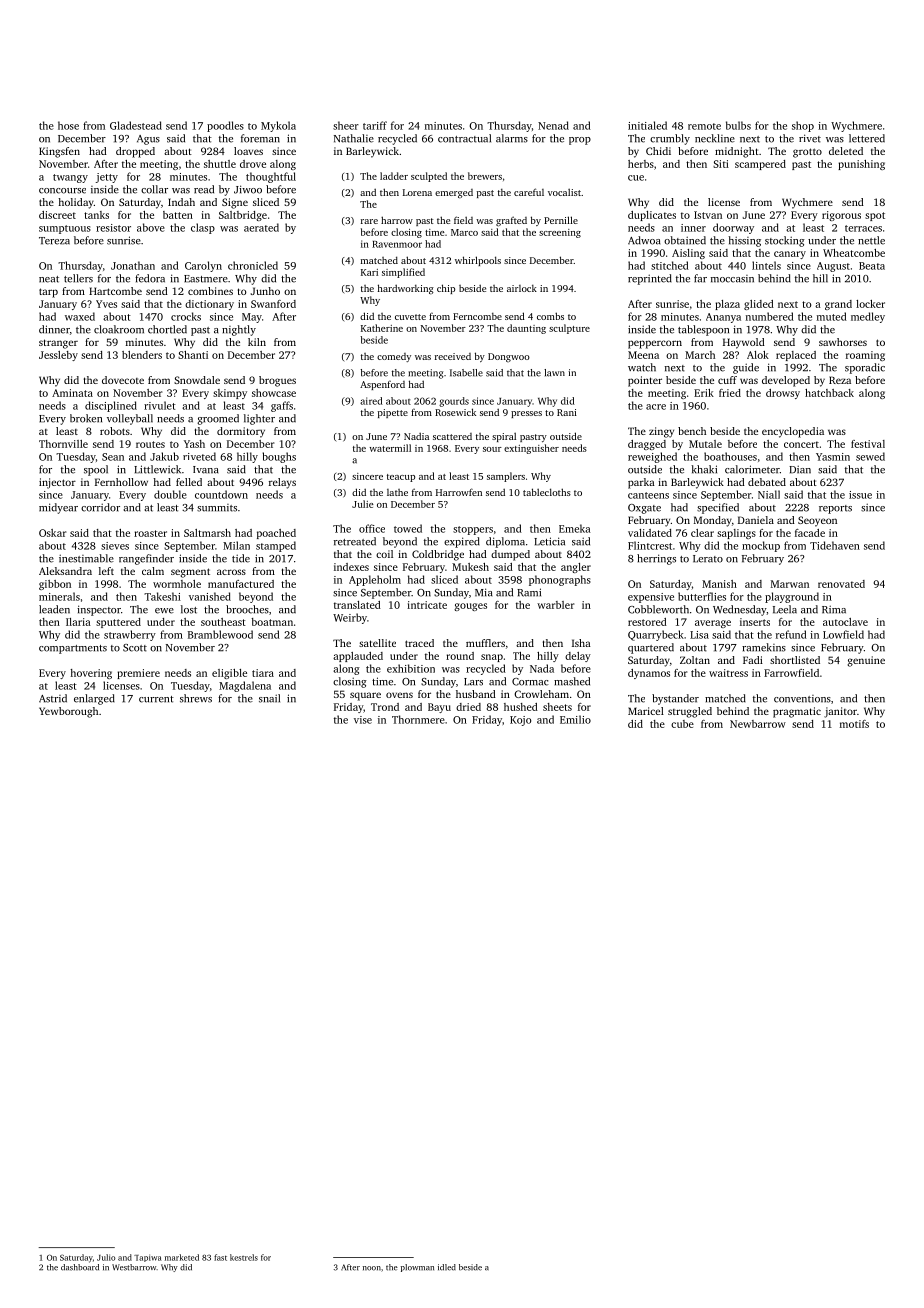  Describe the element at coordinates (447, 1267) in the image. I see `idled` at that location.
